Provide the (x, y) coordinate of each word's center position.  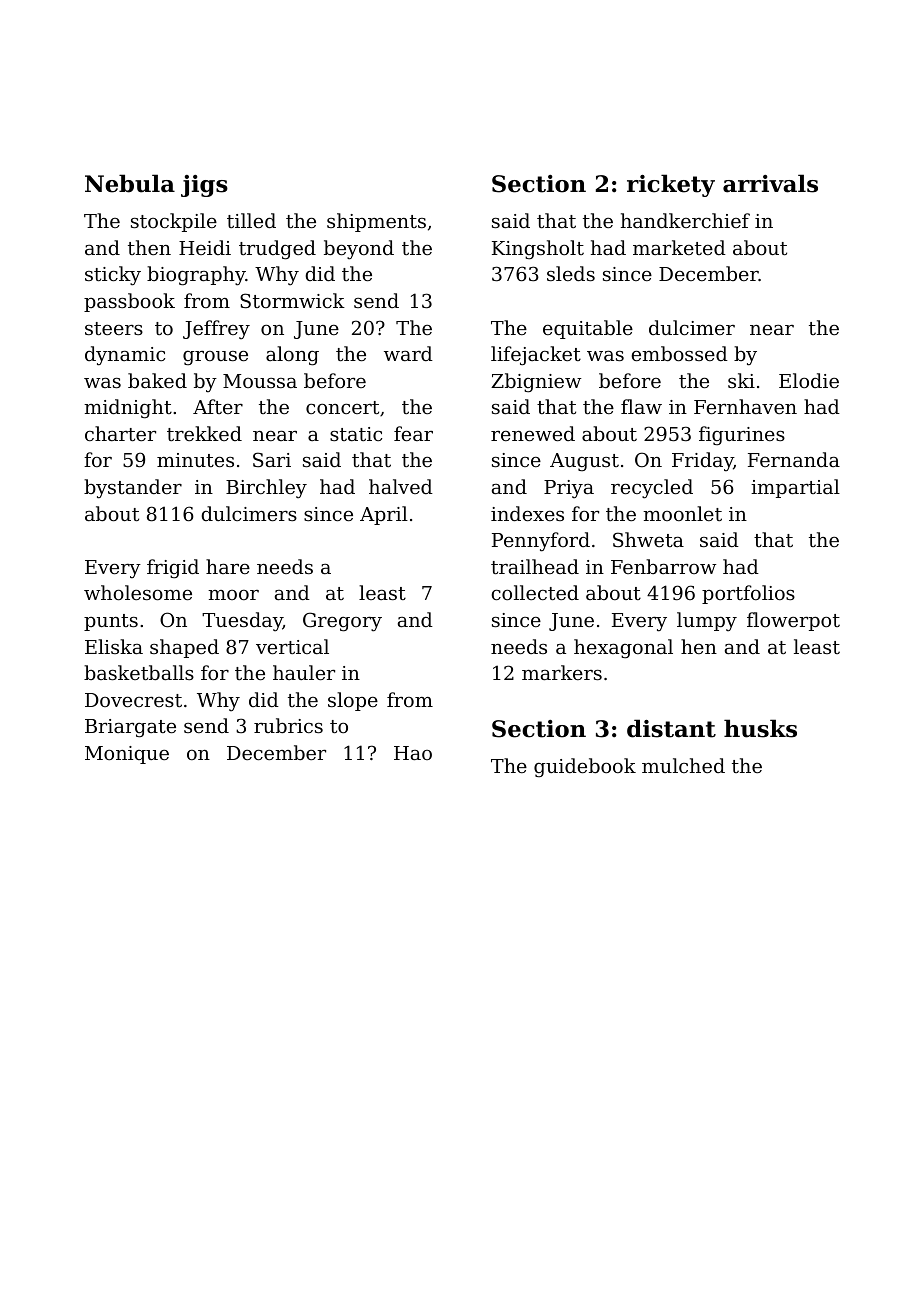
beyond (359, 250)
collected (535, 592)
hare (228, 566)
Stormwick (292, 300)
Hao (413, 753)
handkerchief (685, 220)
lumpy (707, 621)
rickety (671, 185)
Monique (127, 755)
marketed (679, 247)
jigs (204, 186)
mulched (683, 765)
